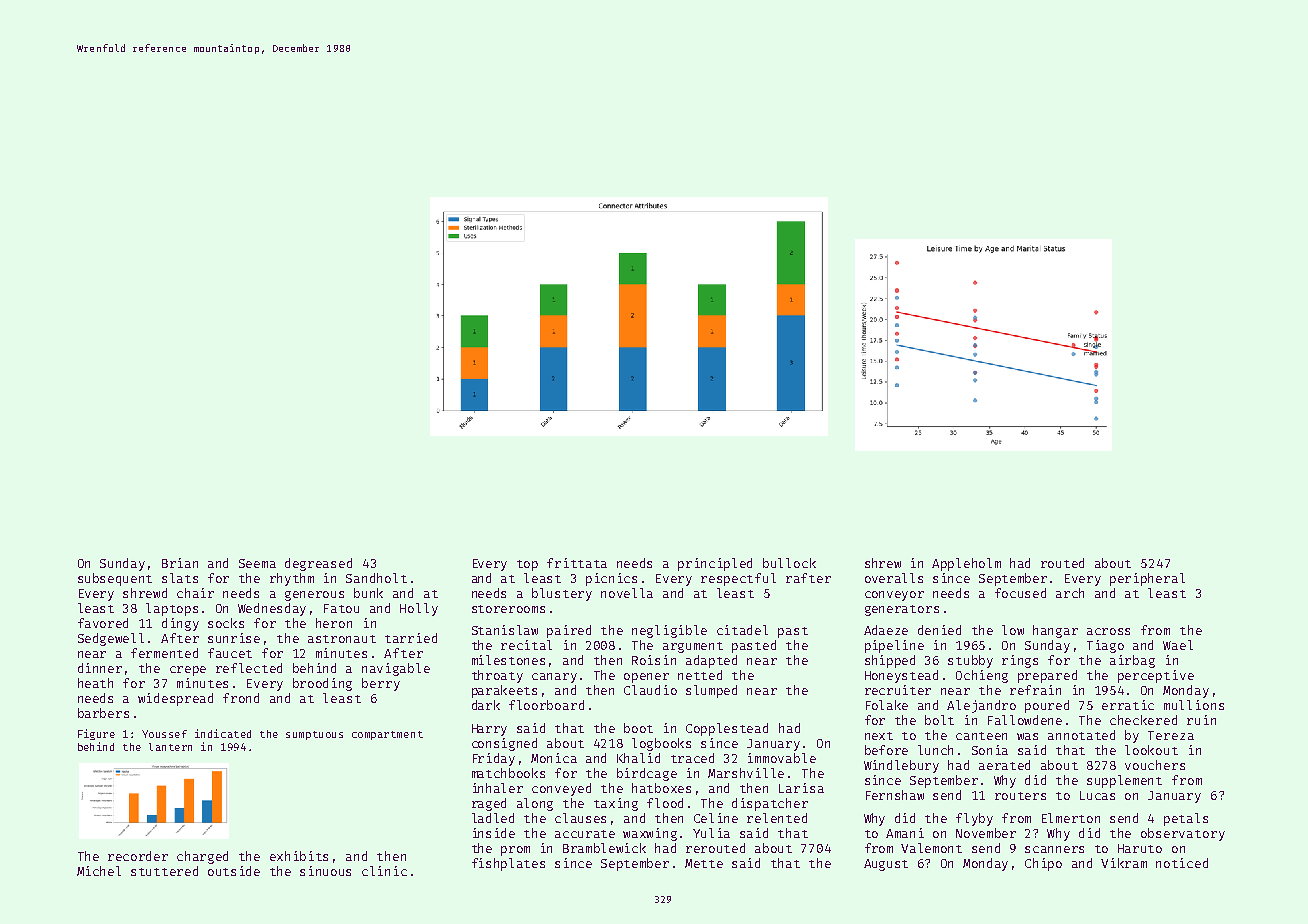 The height and width of the document is (924, 1308). I want to click on subsequent, so click(115, 579).
